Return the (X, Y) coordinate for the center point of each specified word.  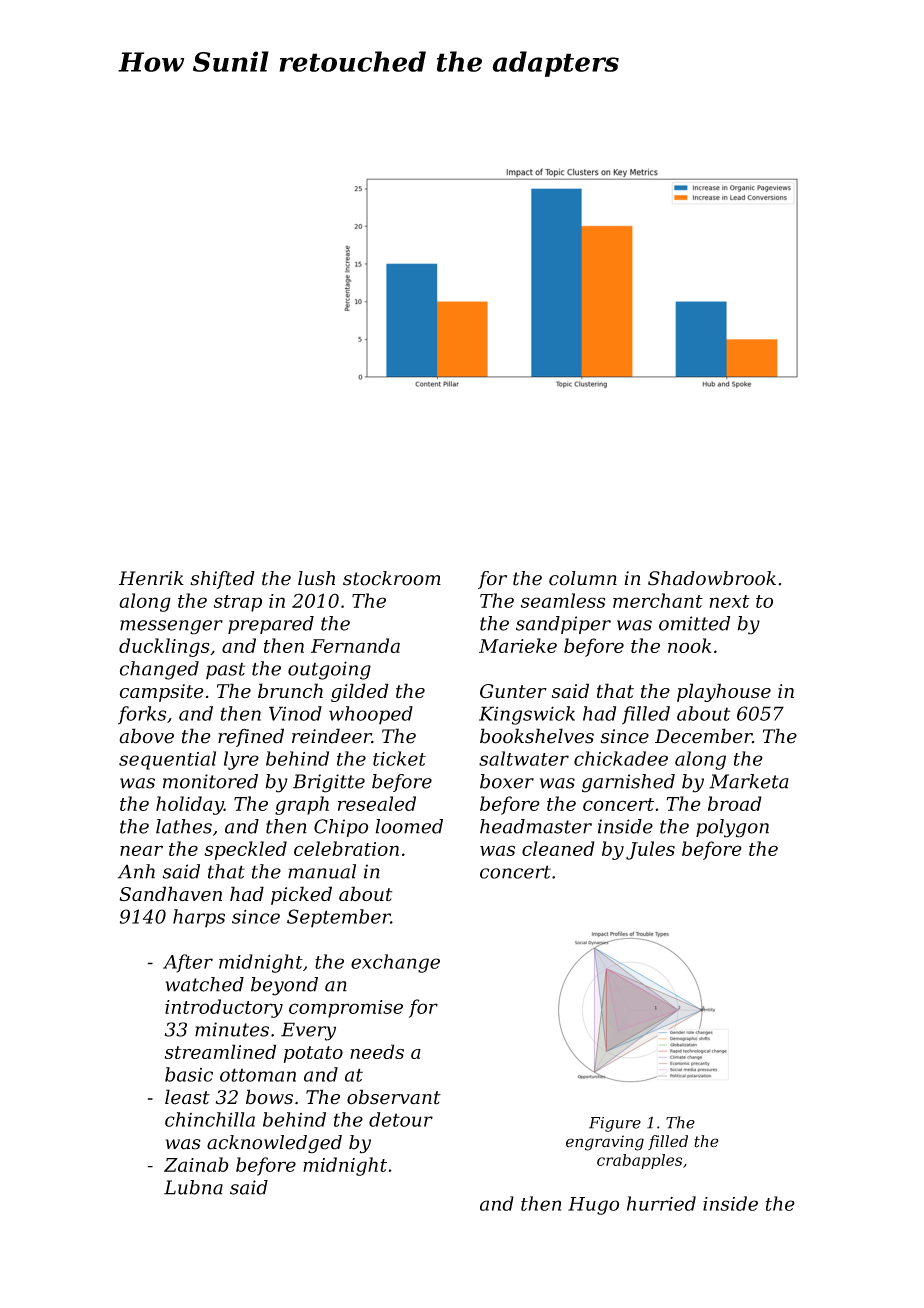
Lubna (193, 1187)
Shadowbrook (712, 578)
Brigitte (329, 783)
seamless (563, 600)
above (146, 736)
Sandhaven (170, 893)
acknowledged (274, 1144)
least (187, 1097)
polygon (732, 828)
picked (301, 895)
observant (394, 1097)
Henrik (151, 578)
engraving (605, 1143)
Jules (650, 850)
